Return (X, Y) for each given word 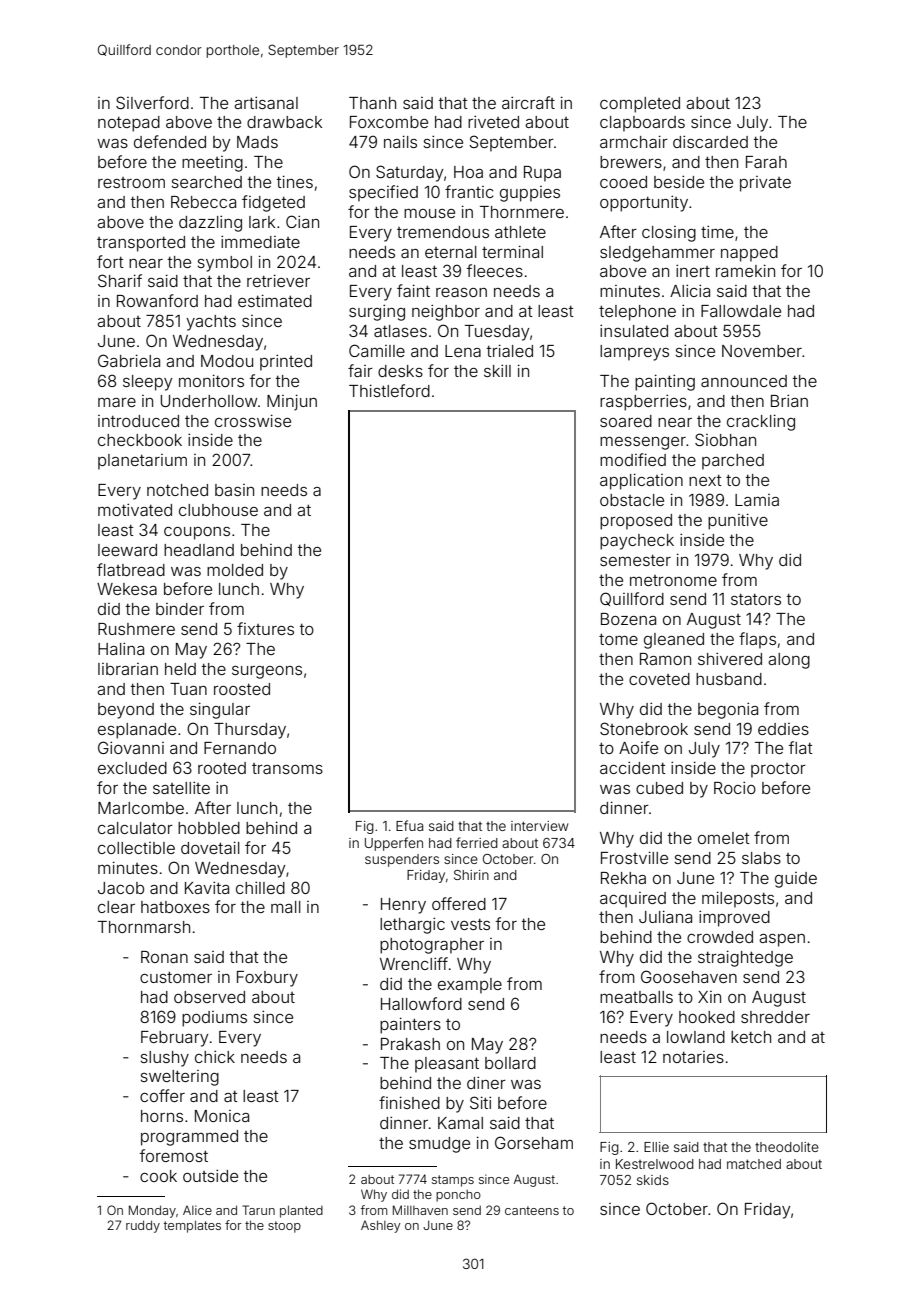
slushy (165, 1059)
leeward (127, 550)
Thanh (372, 103)
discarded (710, 141)
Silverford (152, 102)
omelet (724, 838)
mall (286, 907)
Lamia (757, 500)
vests (470, 924)
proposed (636, 522)
